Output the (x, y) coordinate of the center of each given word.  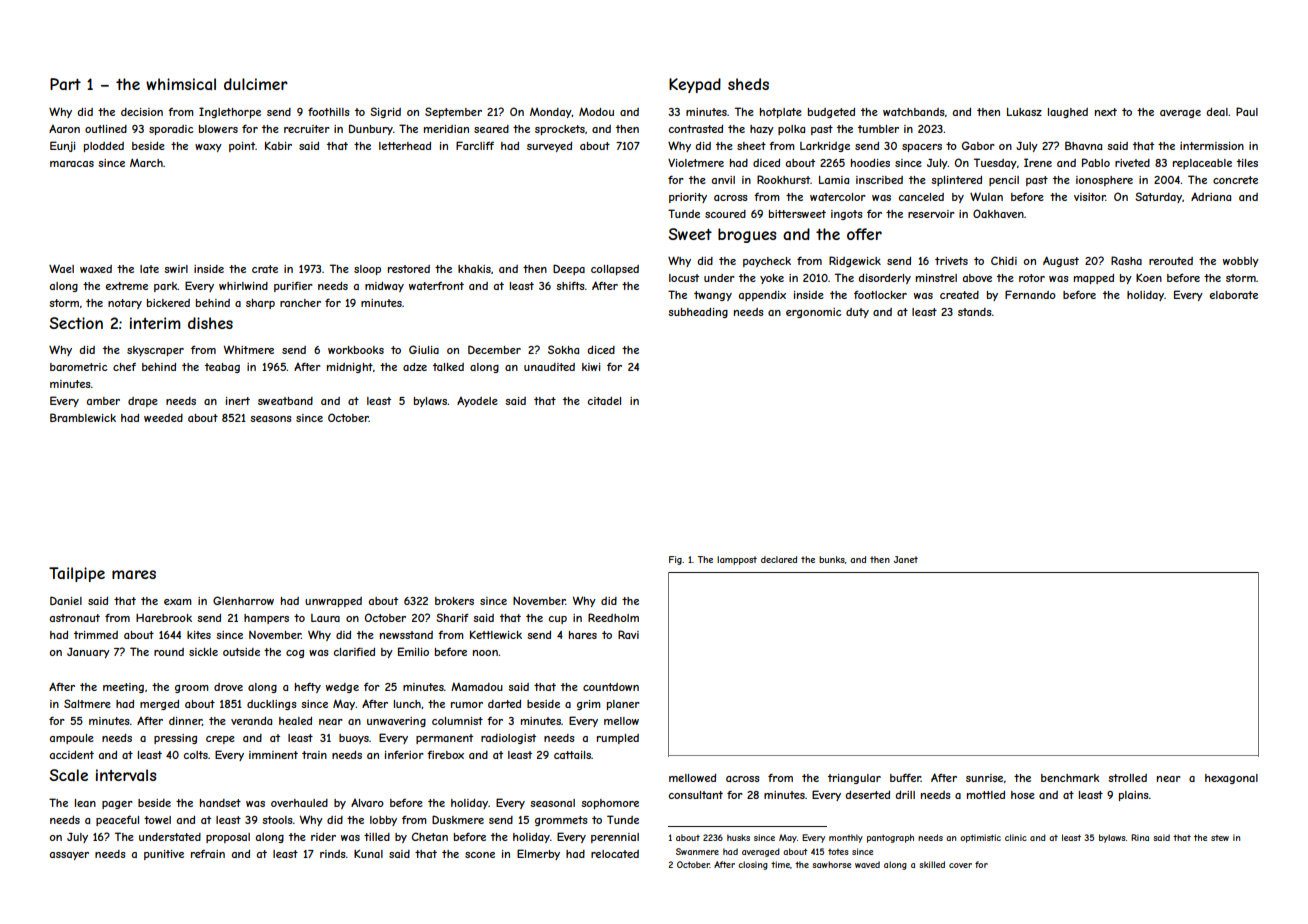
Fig (675, 560)
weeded (163, 418)
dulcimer (256, 84)
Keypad (695, 85)
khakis (474, 269)
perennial (615, 838)
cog (295, 654)
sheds (748, 84)
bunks (832, 559)
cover (960, 865)
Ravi (628, 634)
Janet (906, 559)
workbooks (356, 350)
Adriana (1211, 197)
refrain (208, 854)
